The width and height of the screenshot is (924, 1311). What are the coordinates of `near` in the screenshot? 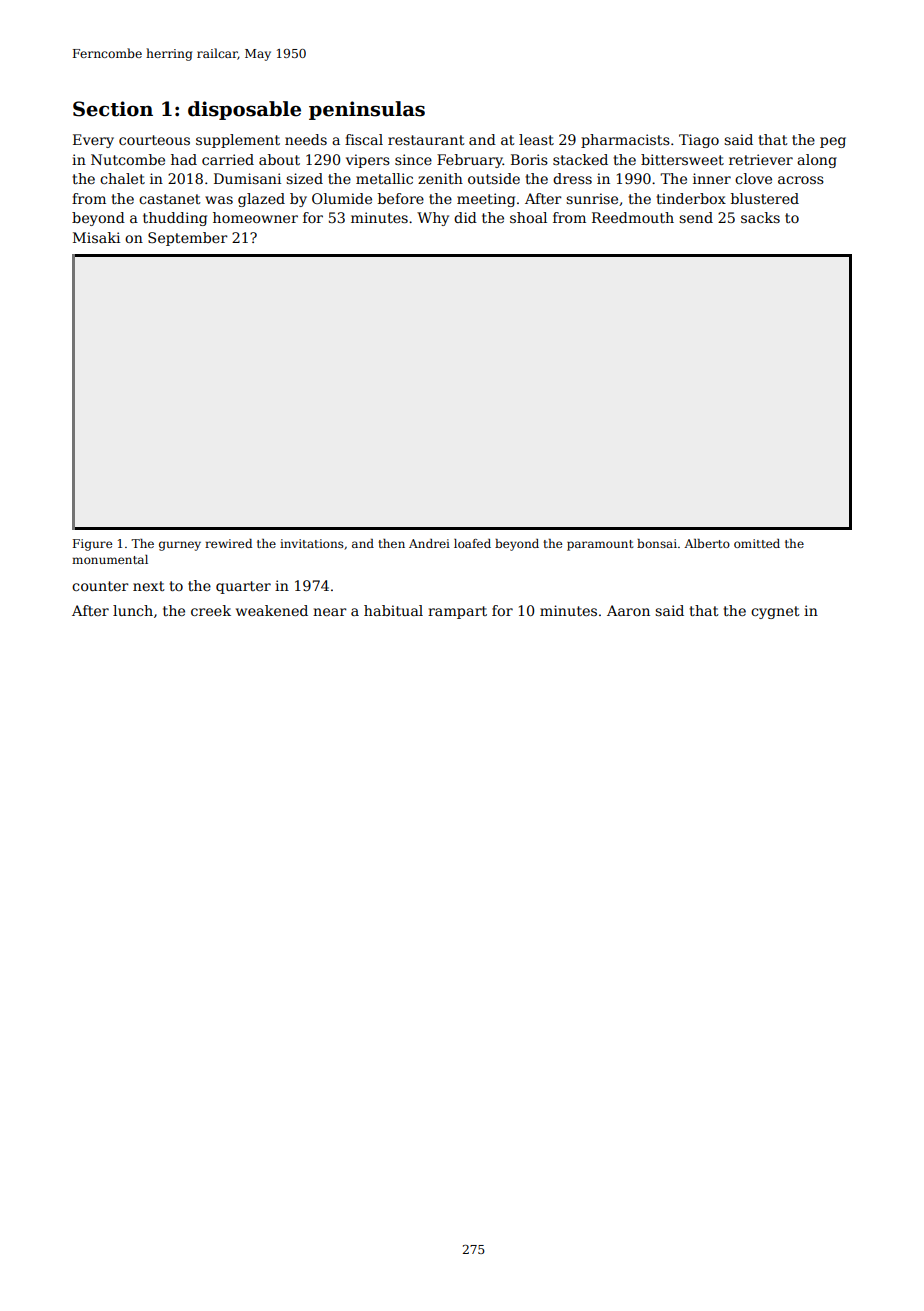 It's located at (330, 612).
